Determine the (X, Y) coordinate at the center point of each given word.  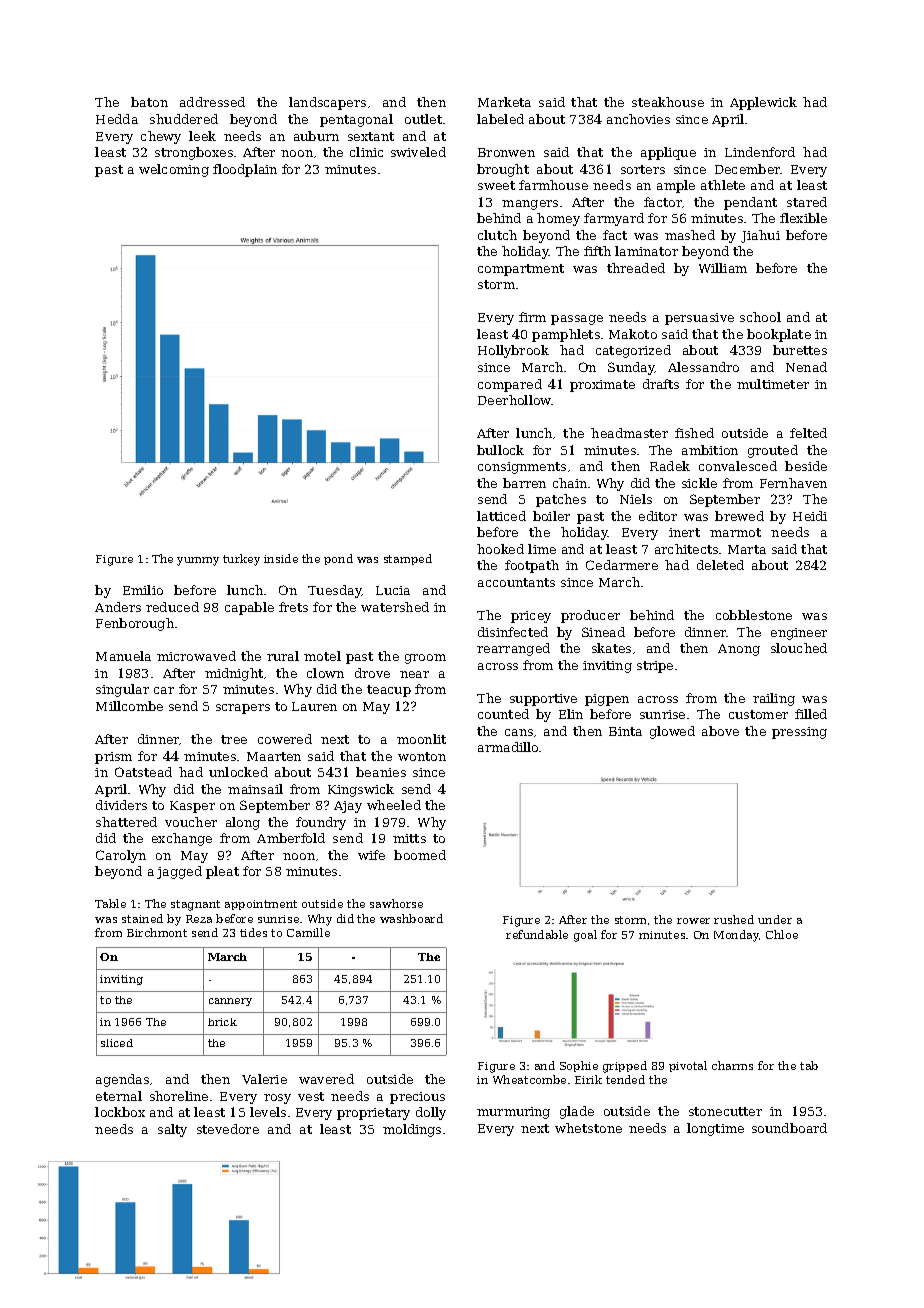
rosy (277, 1099)
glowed (672, 732)
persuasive (699, 319)
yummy (198, 561)
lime (542, 549)
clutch (497, 235)
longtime (715, 1129)
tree (234, 739)
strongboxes (194, 153)
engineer (799, 634)
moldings (412, 1130)
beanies (381, 772)
